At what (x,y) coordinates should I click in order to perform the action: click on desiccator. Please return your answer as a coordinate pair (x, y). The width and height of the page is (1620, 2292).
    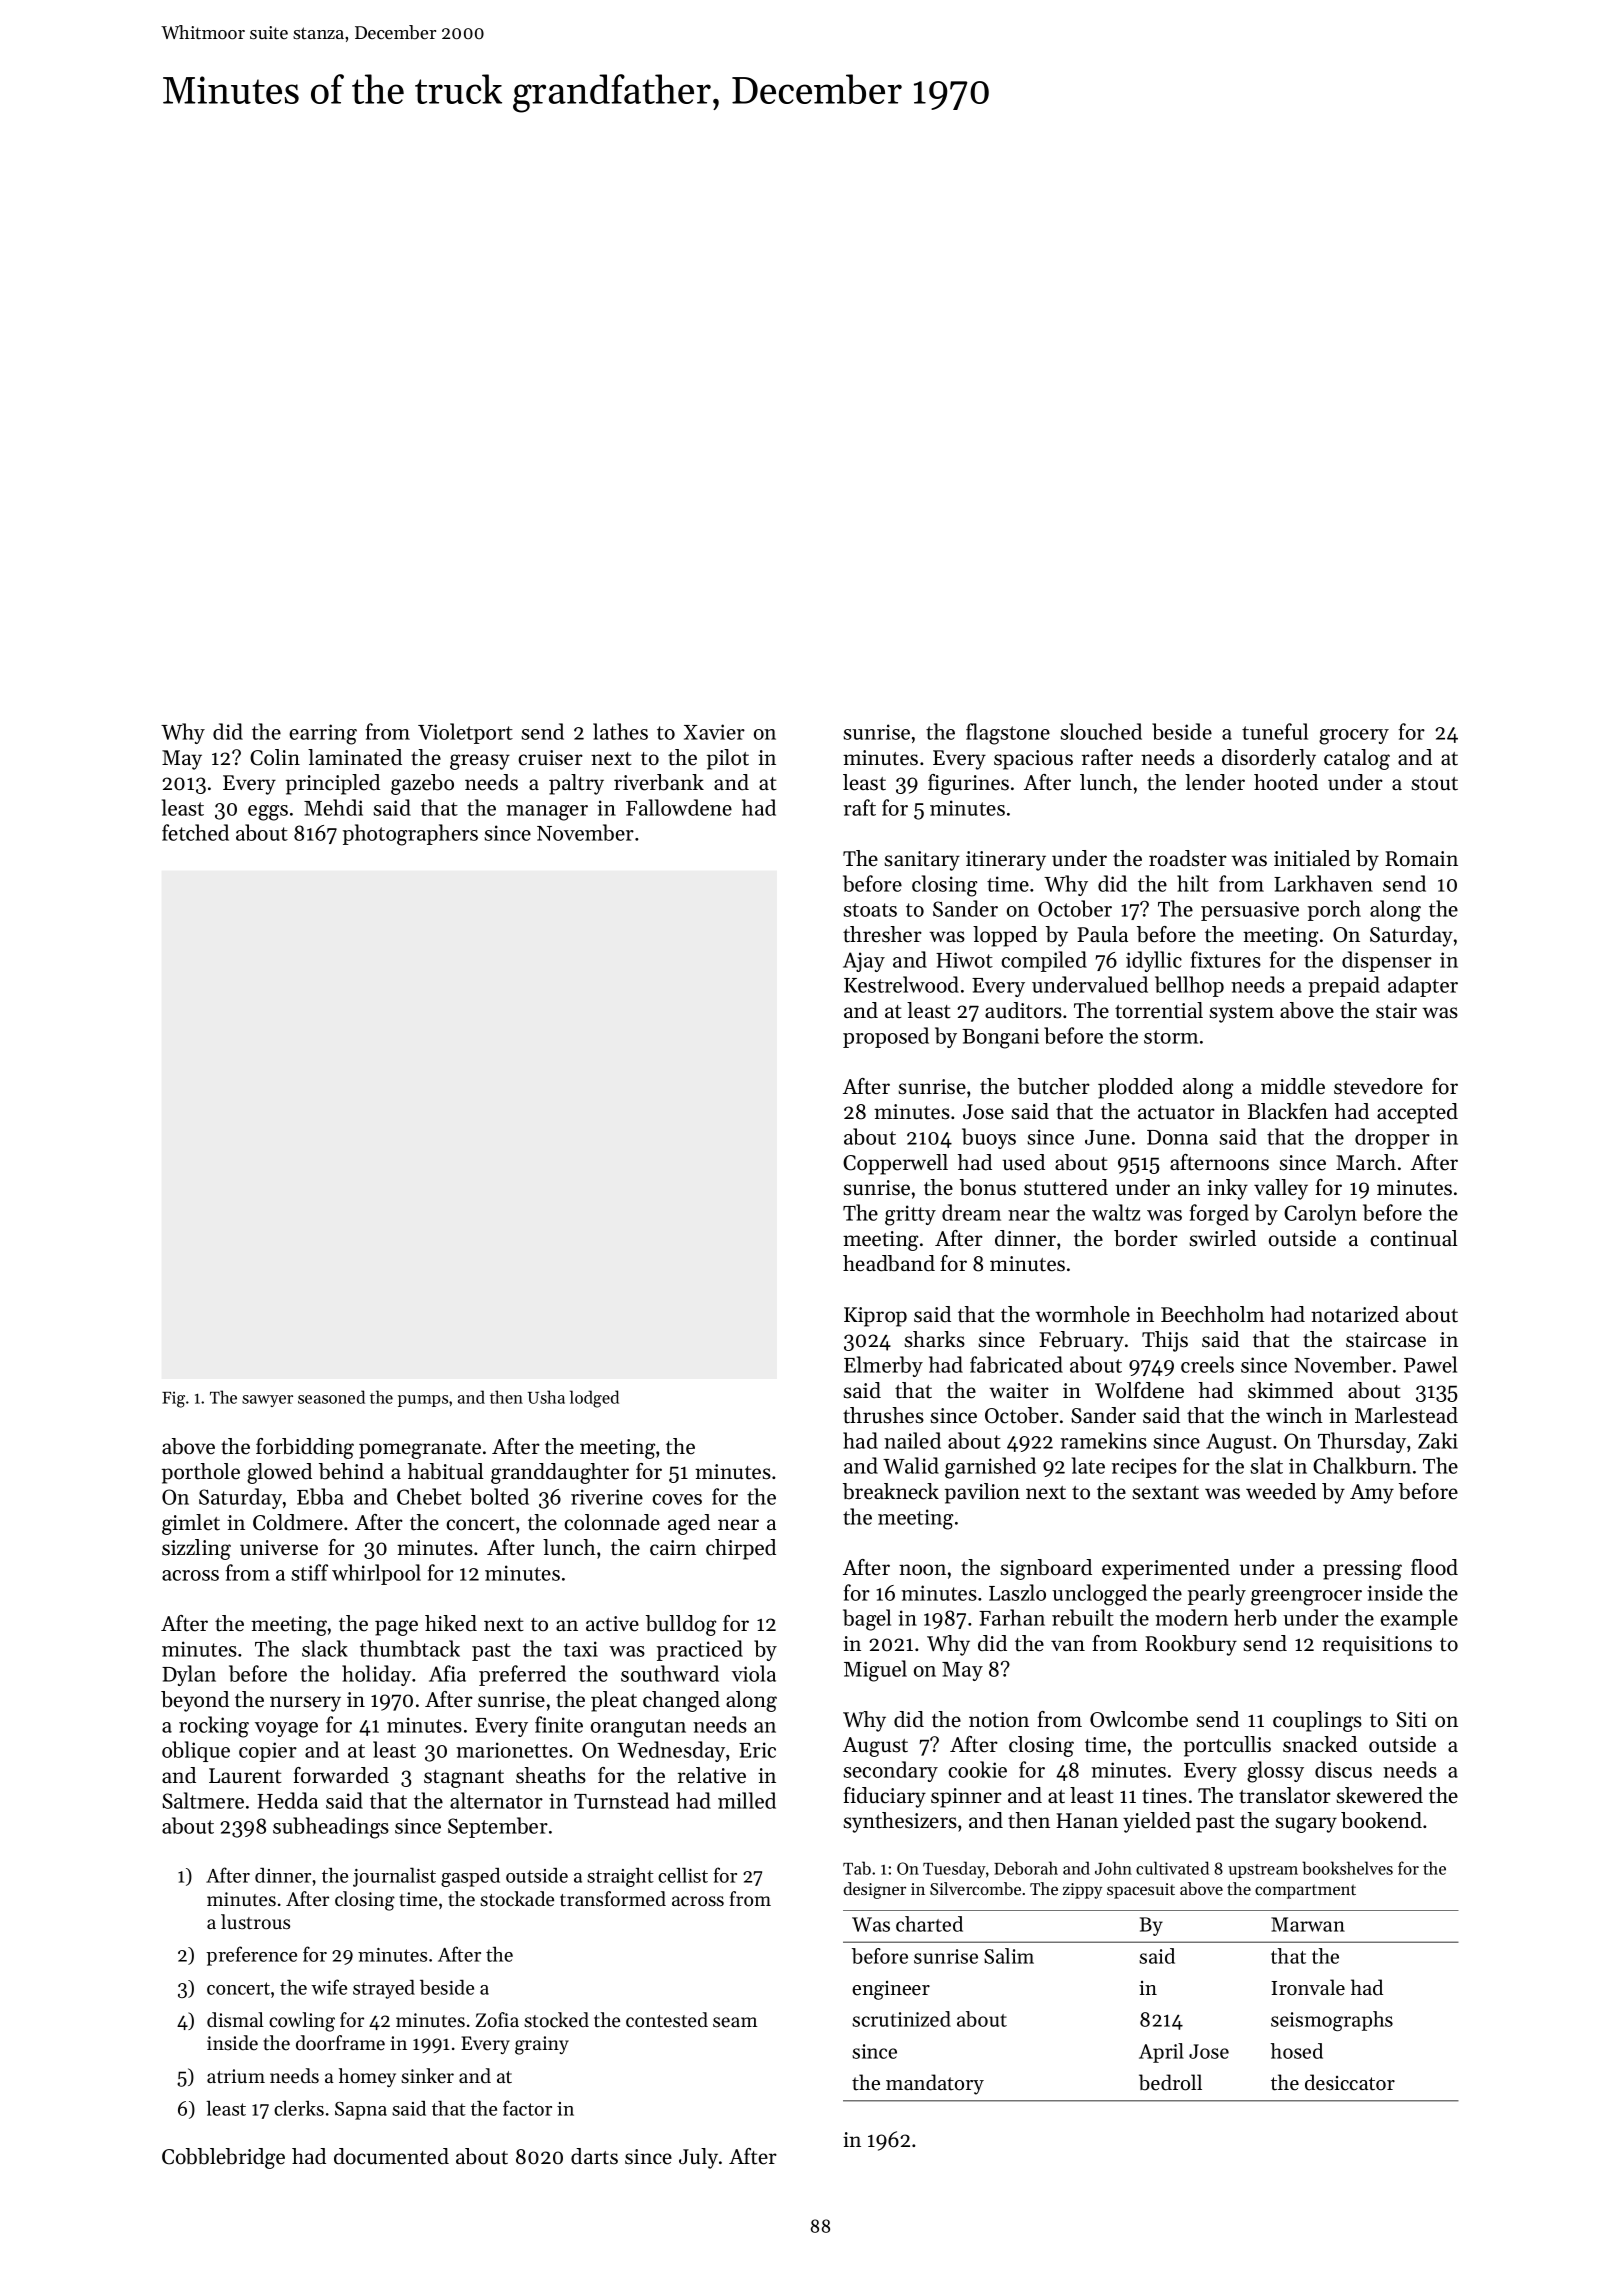
    Looking at the image, I should click on (1350, 2082).
